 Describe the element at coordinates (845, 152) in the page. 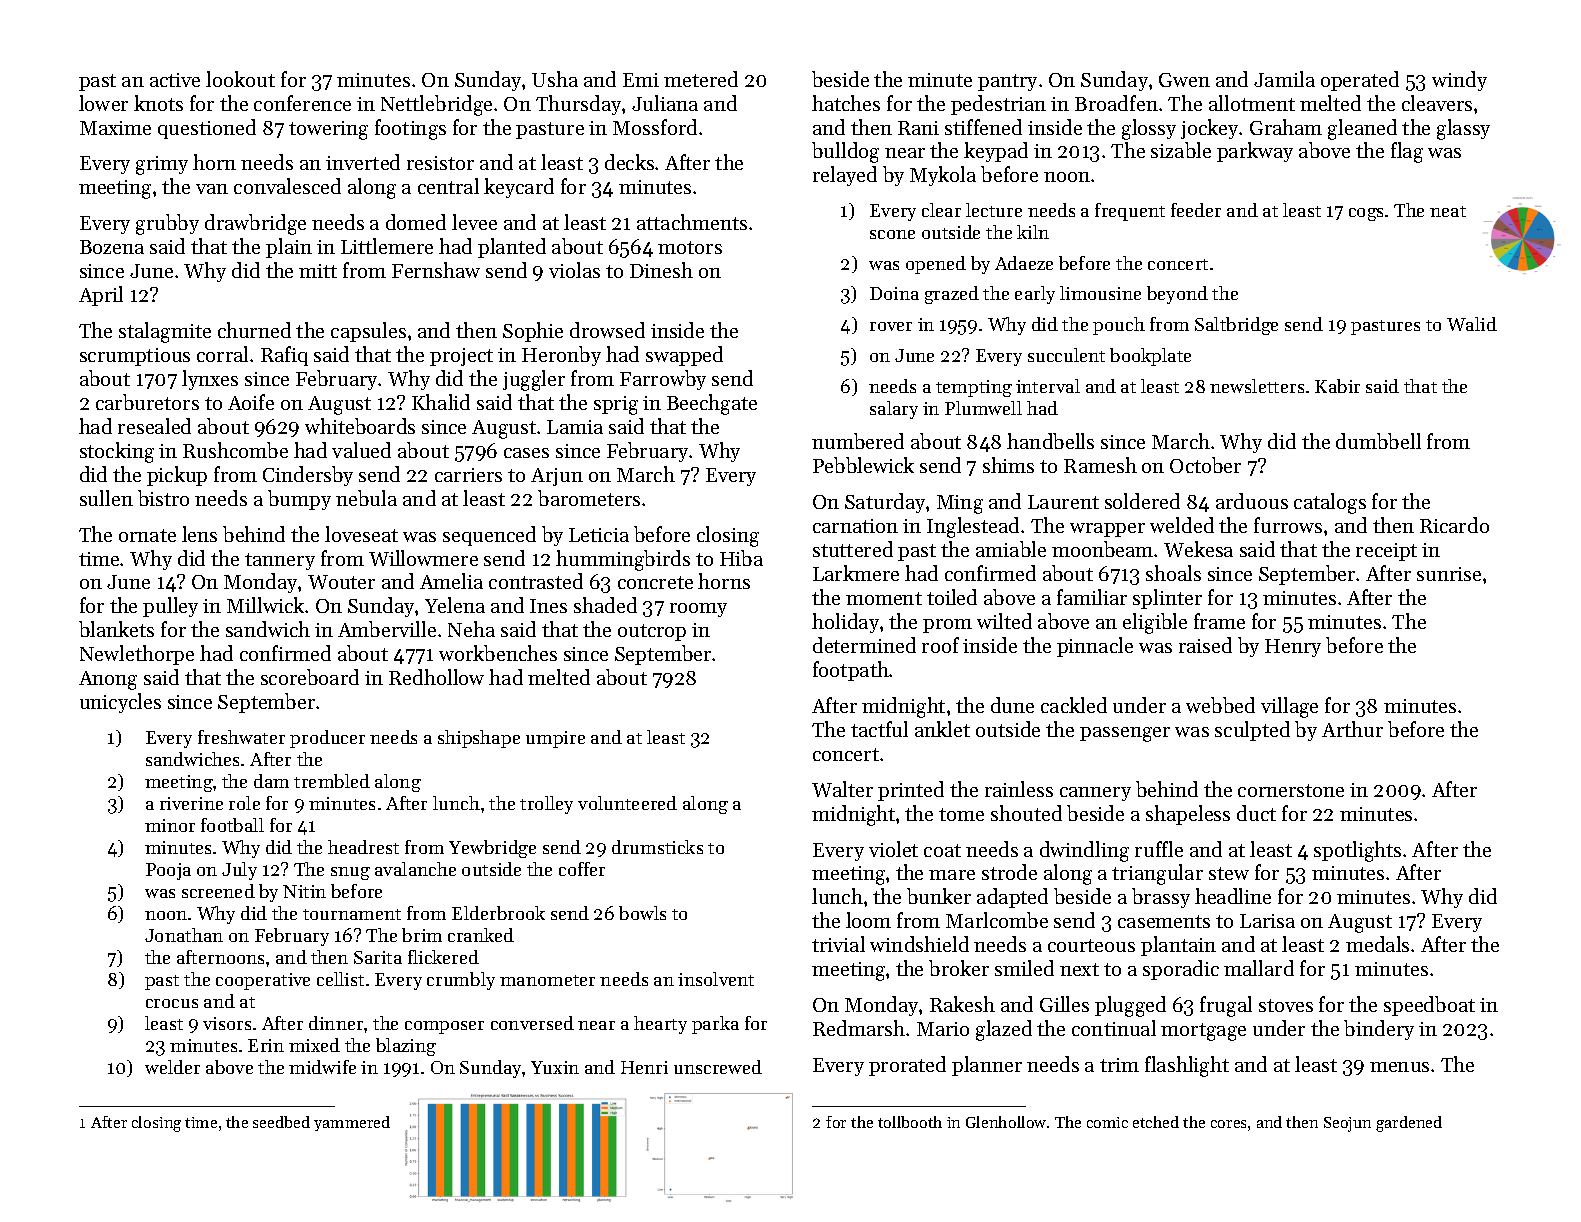

I see `bulldog` at that location.
